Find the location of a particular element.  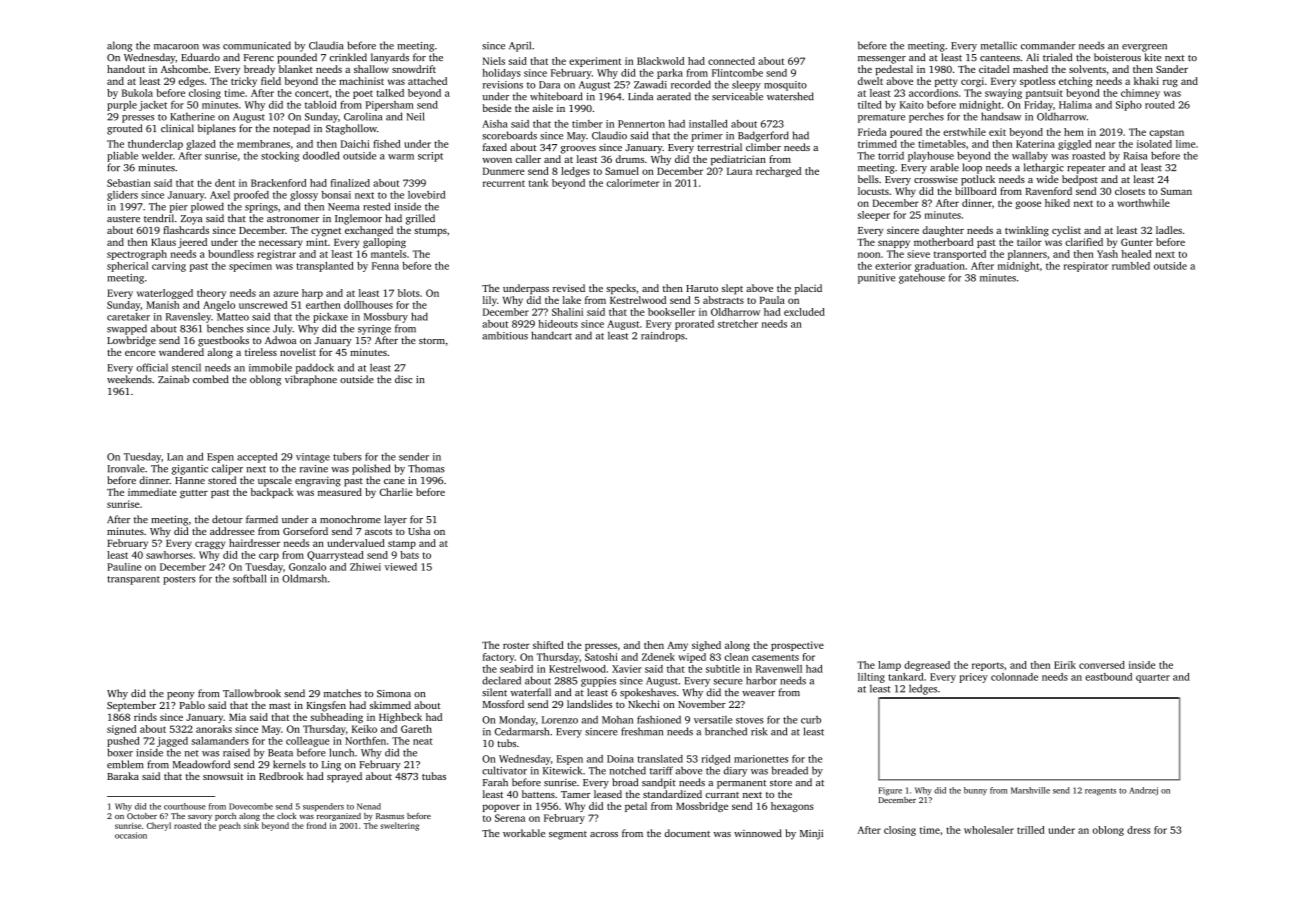

Meadowford is located at coordinates (201, 764).
